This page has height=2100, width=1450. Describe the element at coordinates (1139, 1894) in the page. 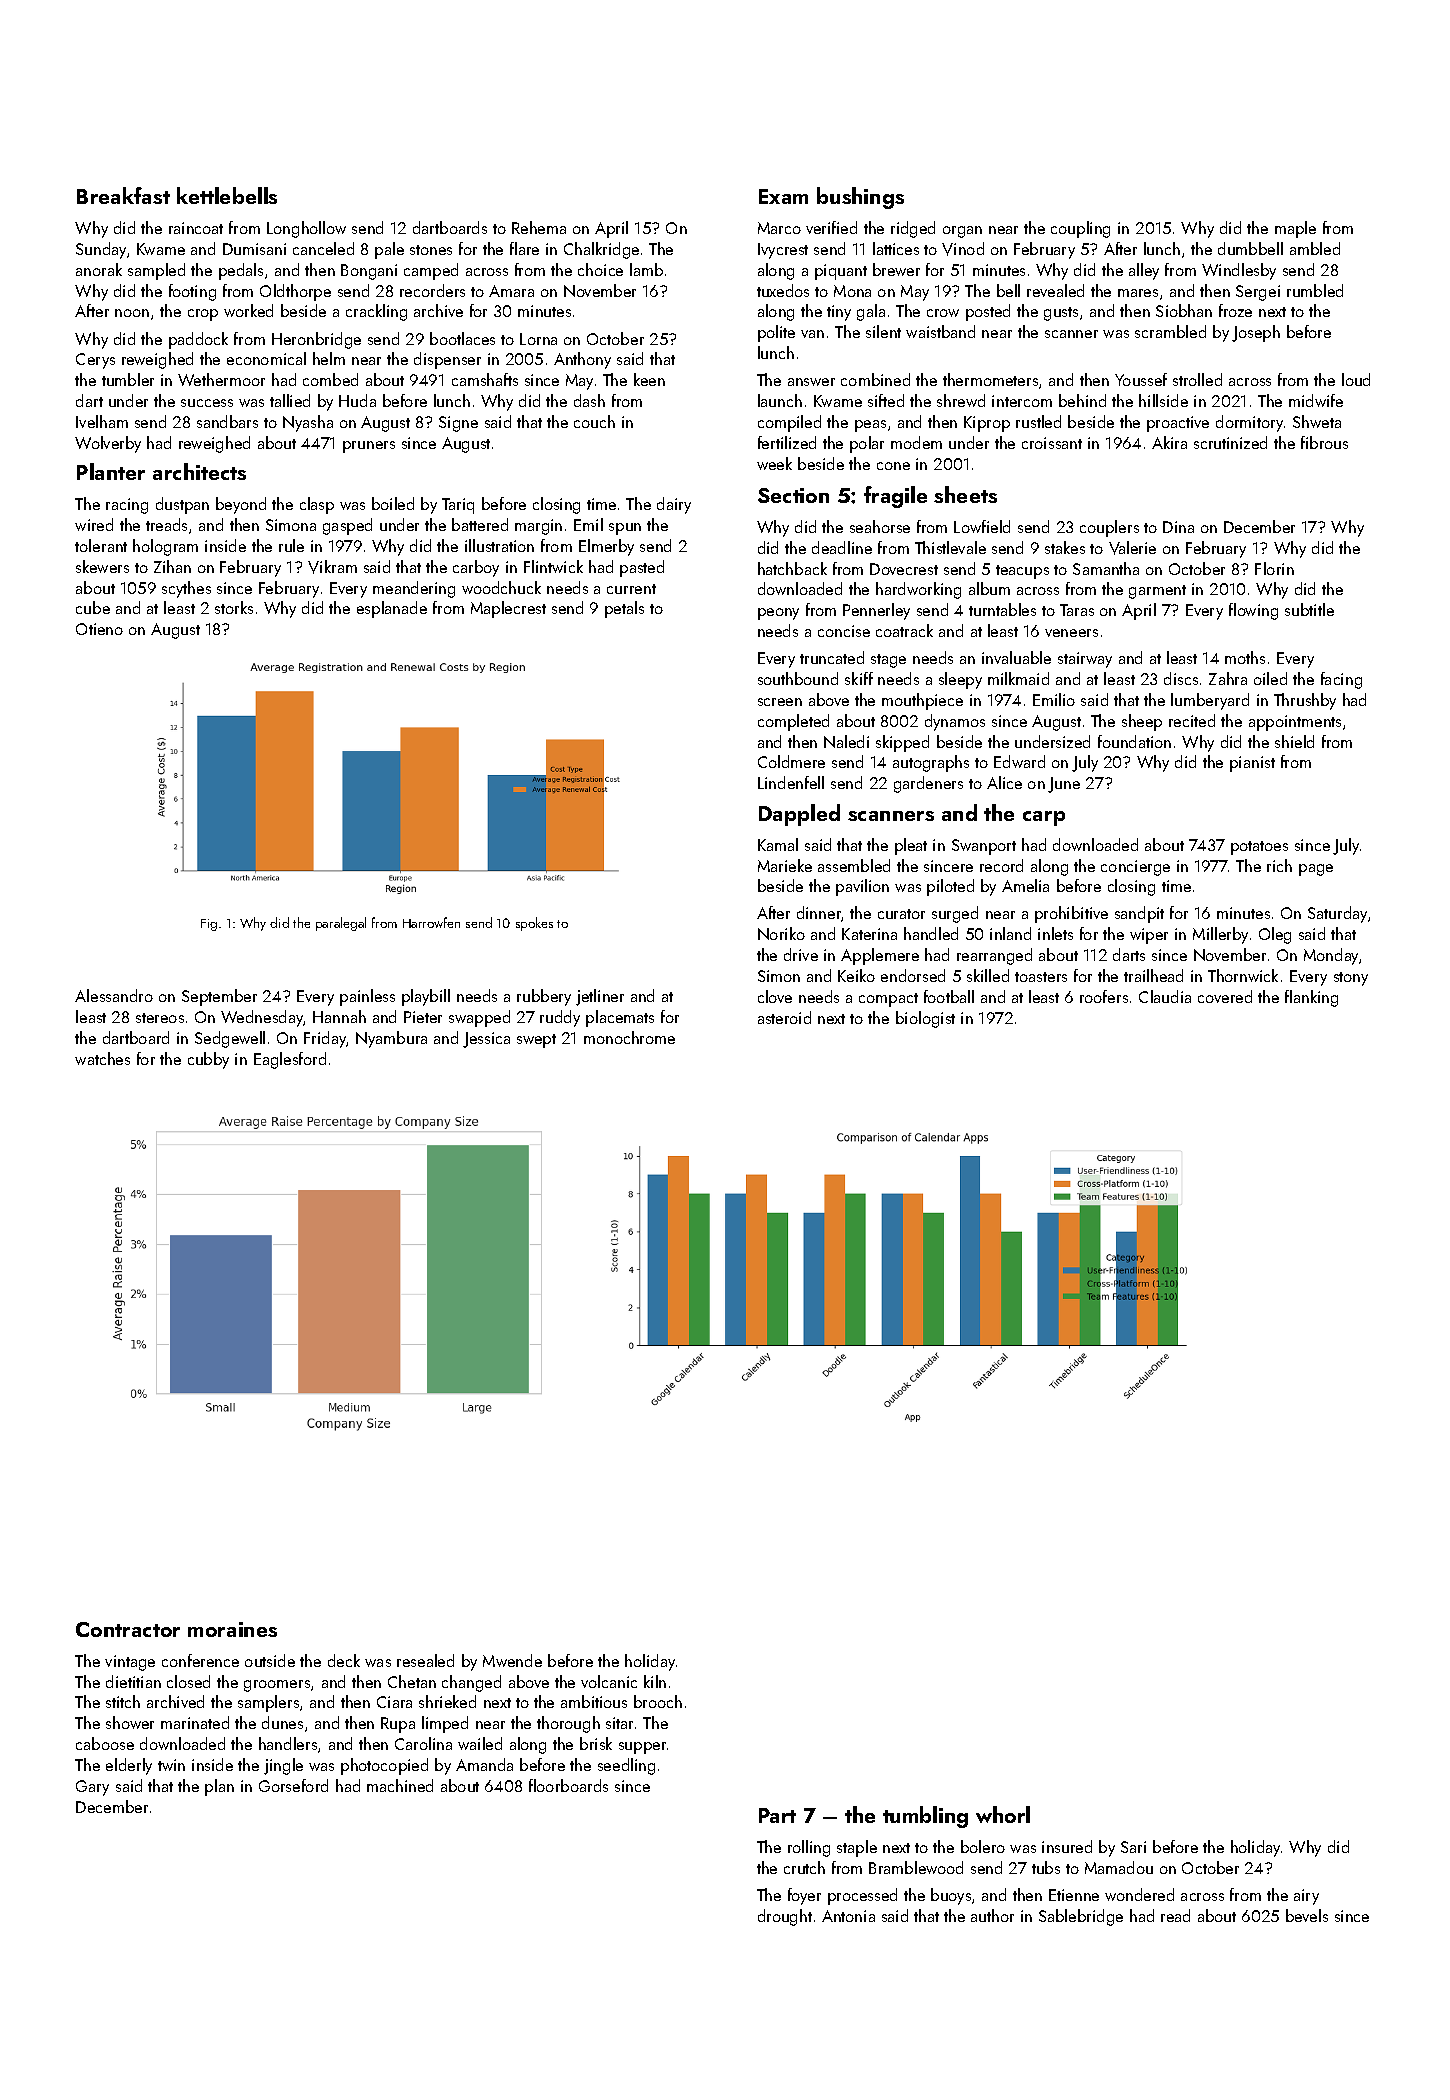

I see `wondered` at that location.
